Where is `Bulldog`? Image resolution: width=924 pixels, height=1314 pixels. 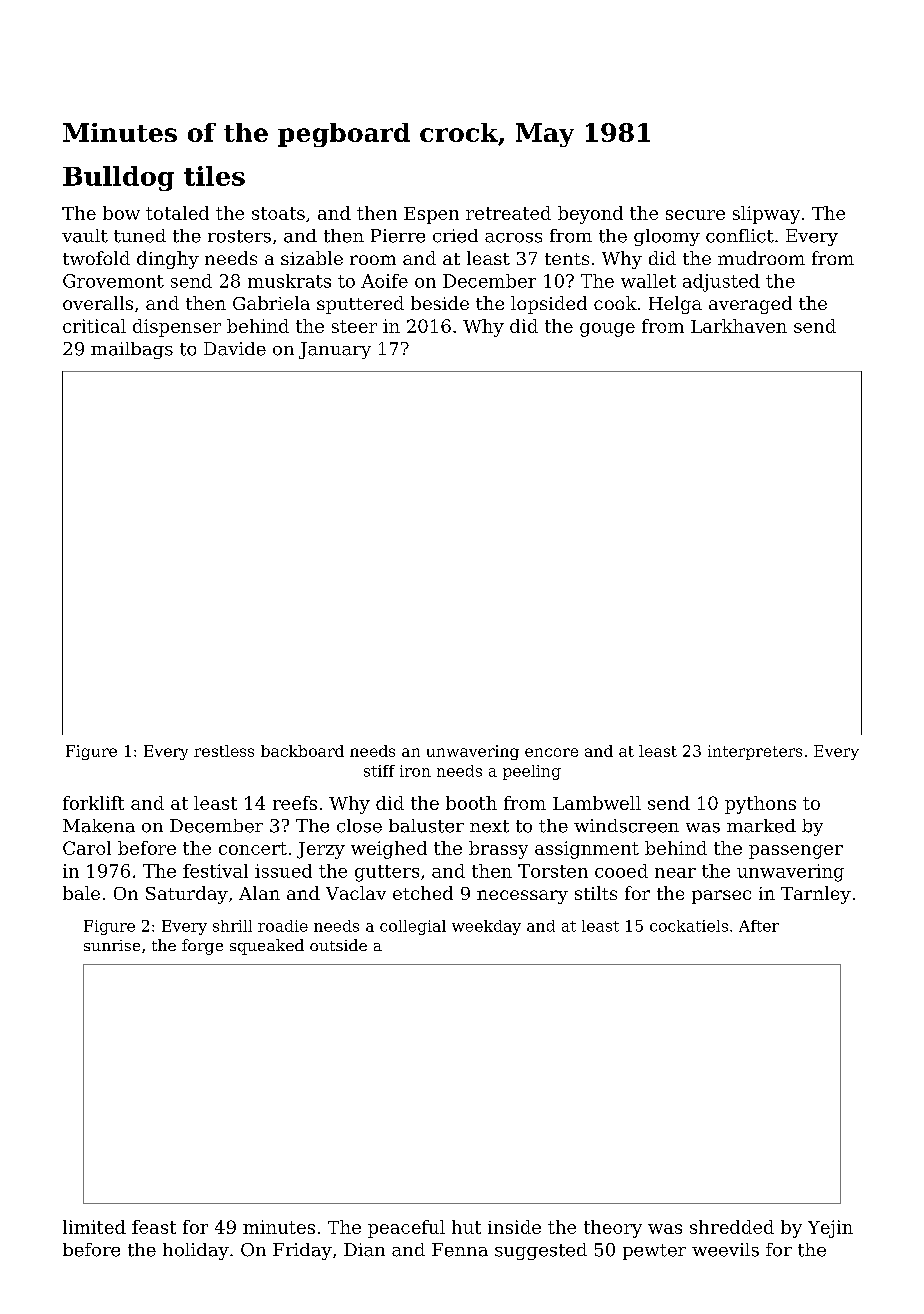
Bulldog is located at coordinates (118, 178).
